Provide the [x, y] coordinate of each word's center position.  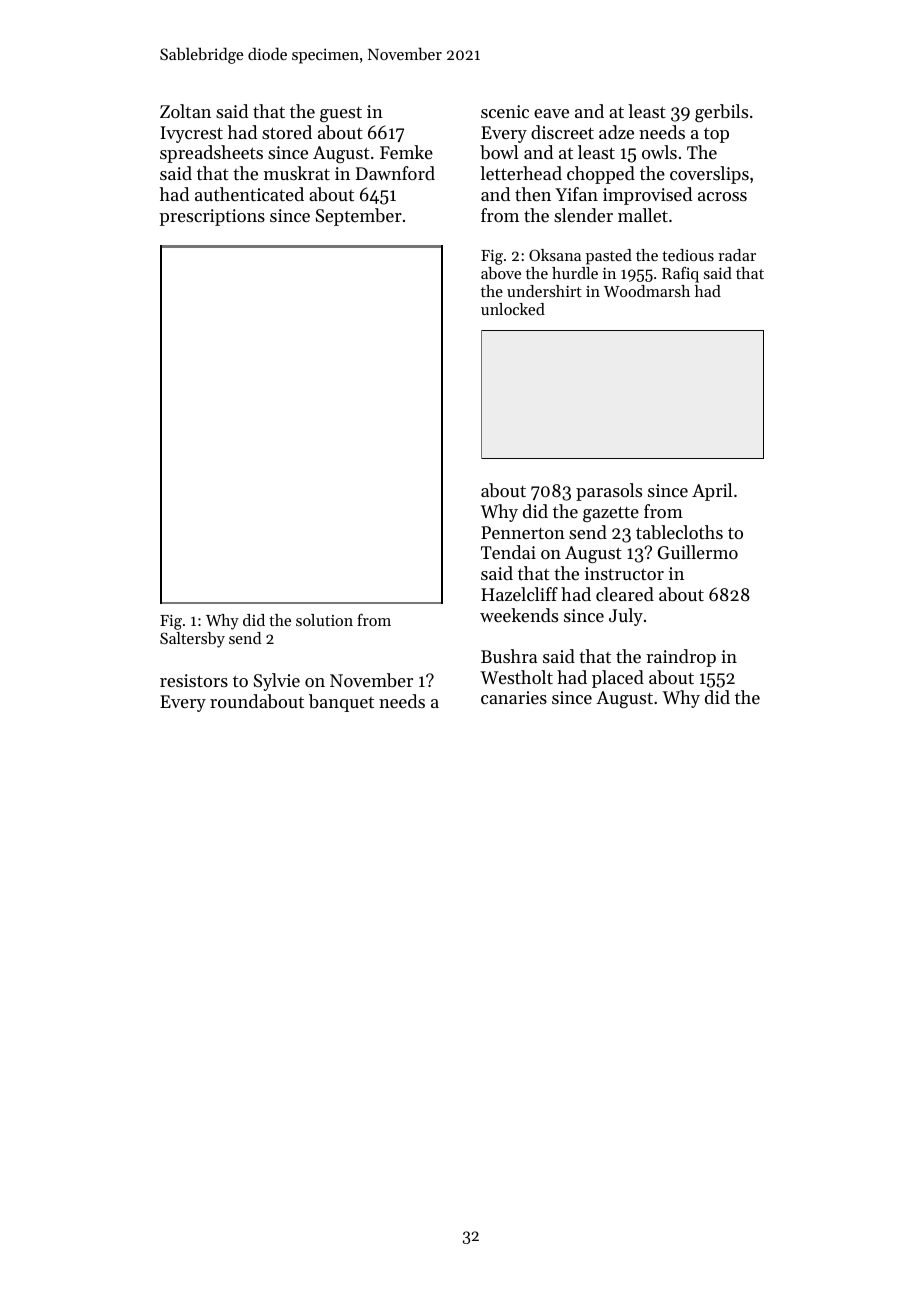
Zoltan [185, 111]
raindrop [681, 658]
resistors [194, 680]
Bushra [509, 656]
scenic [505, 111]
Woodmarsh [647, 291]
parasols [609, 492]
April [712, 492]
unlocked [513, 309]
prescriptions [212, 217]
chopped [601, 175]
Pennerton [523, 532]
